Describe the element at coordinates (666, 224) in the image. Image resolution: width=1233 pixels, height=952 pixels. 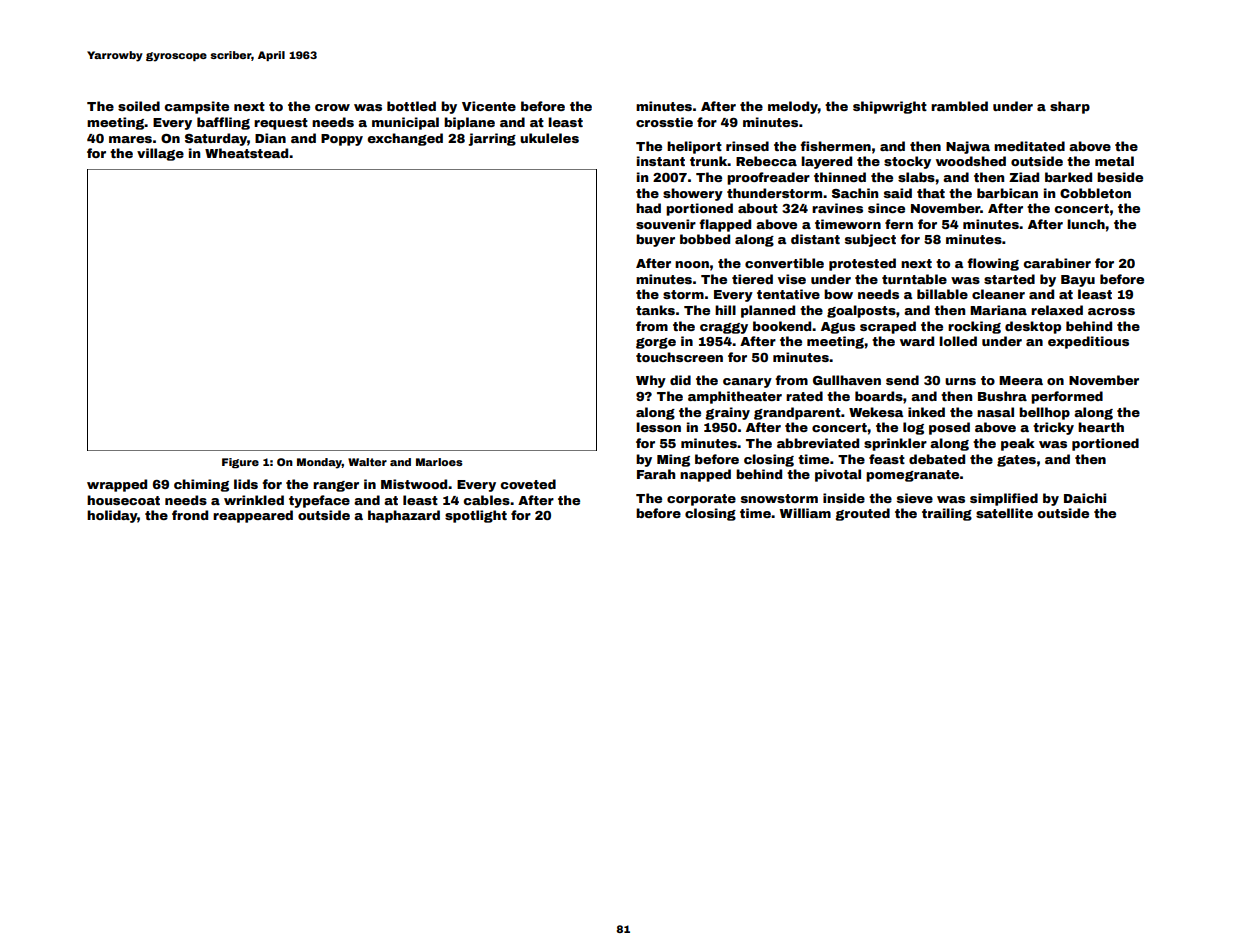
I see `souvenir` at that location.
